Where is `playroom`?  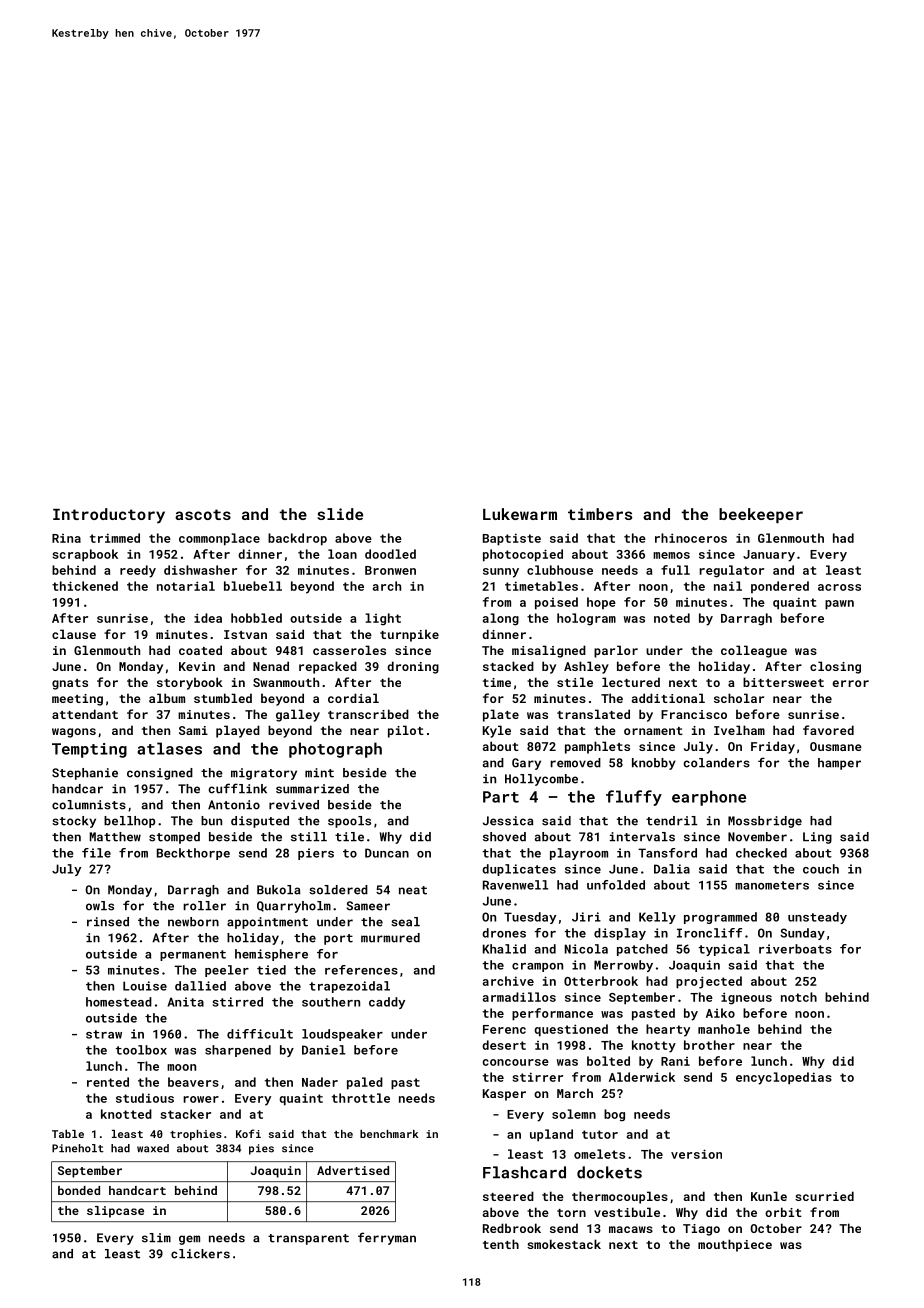
playroom is located at coordinates (579, 854).
